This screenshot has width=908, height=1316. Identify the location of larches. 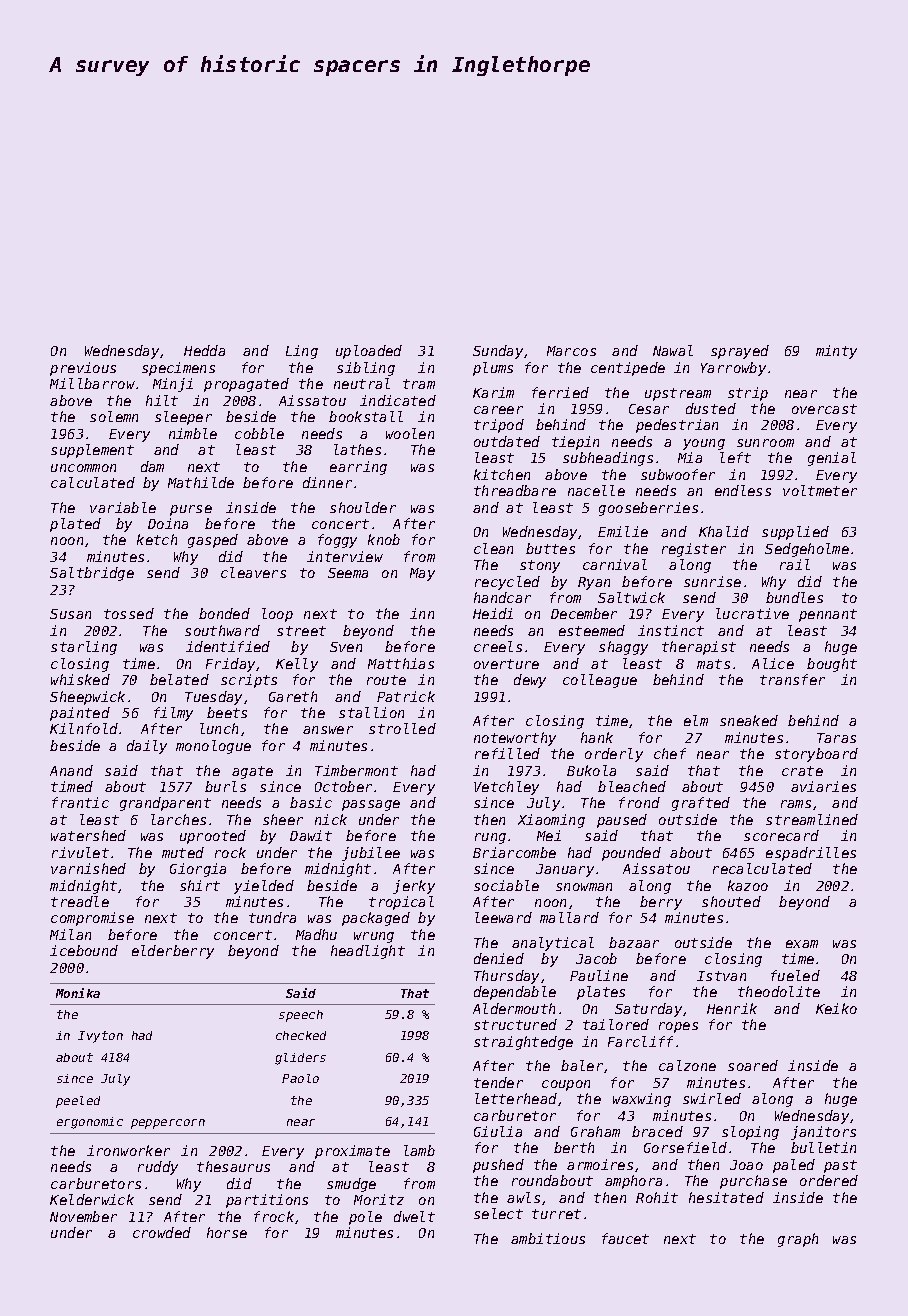
(178, 819).
